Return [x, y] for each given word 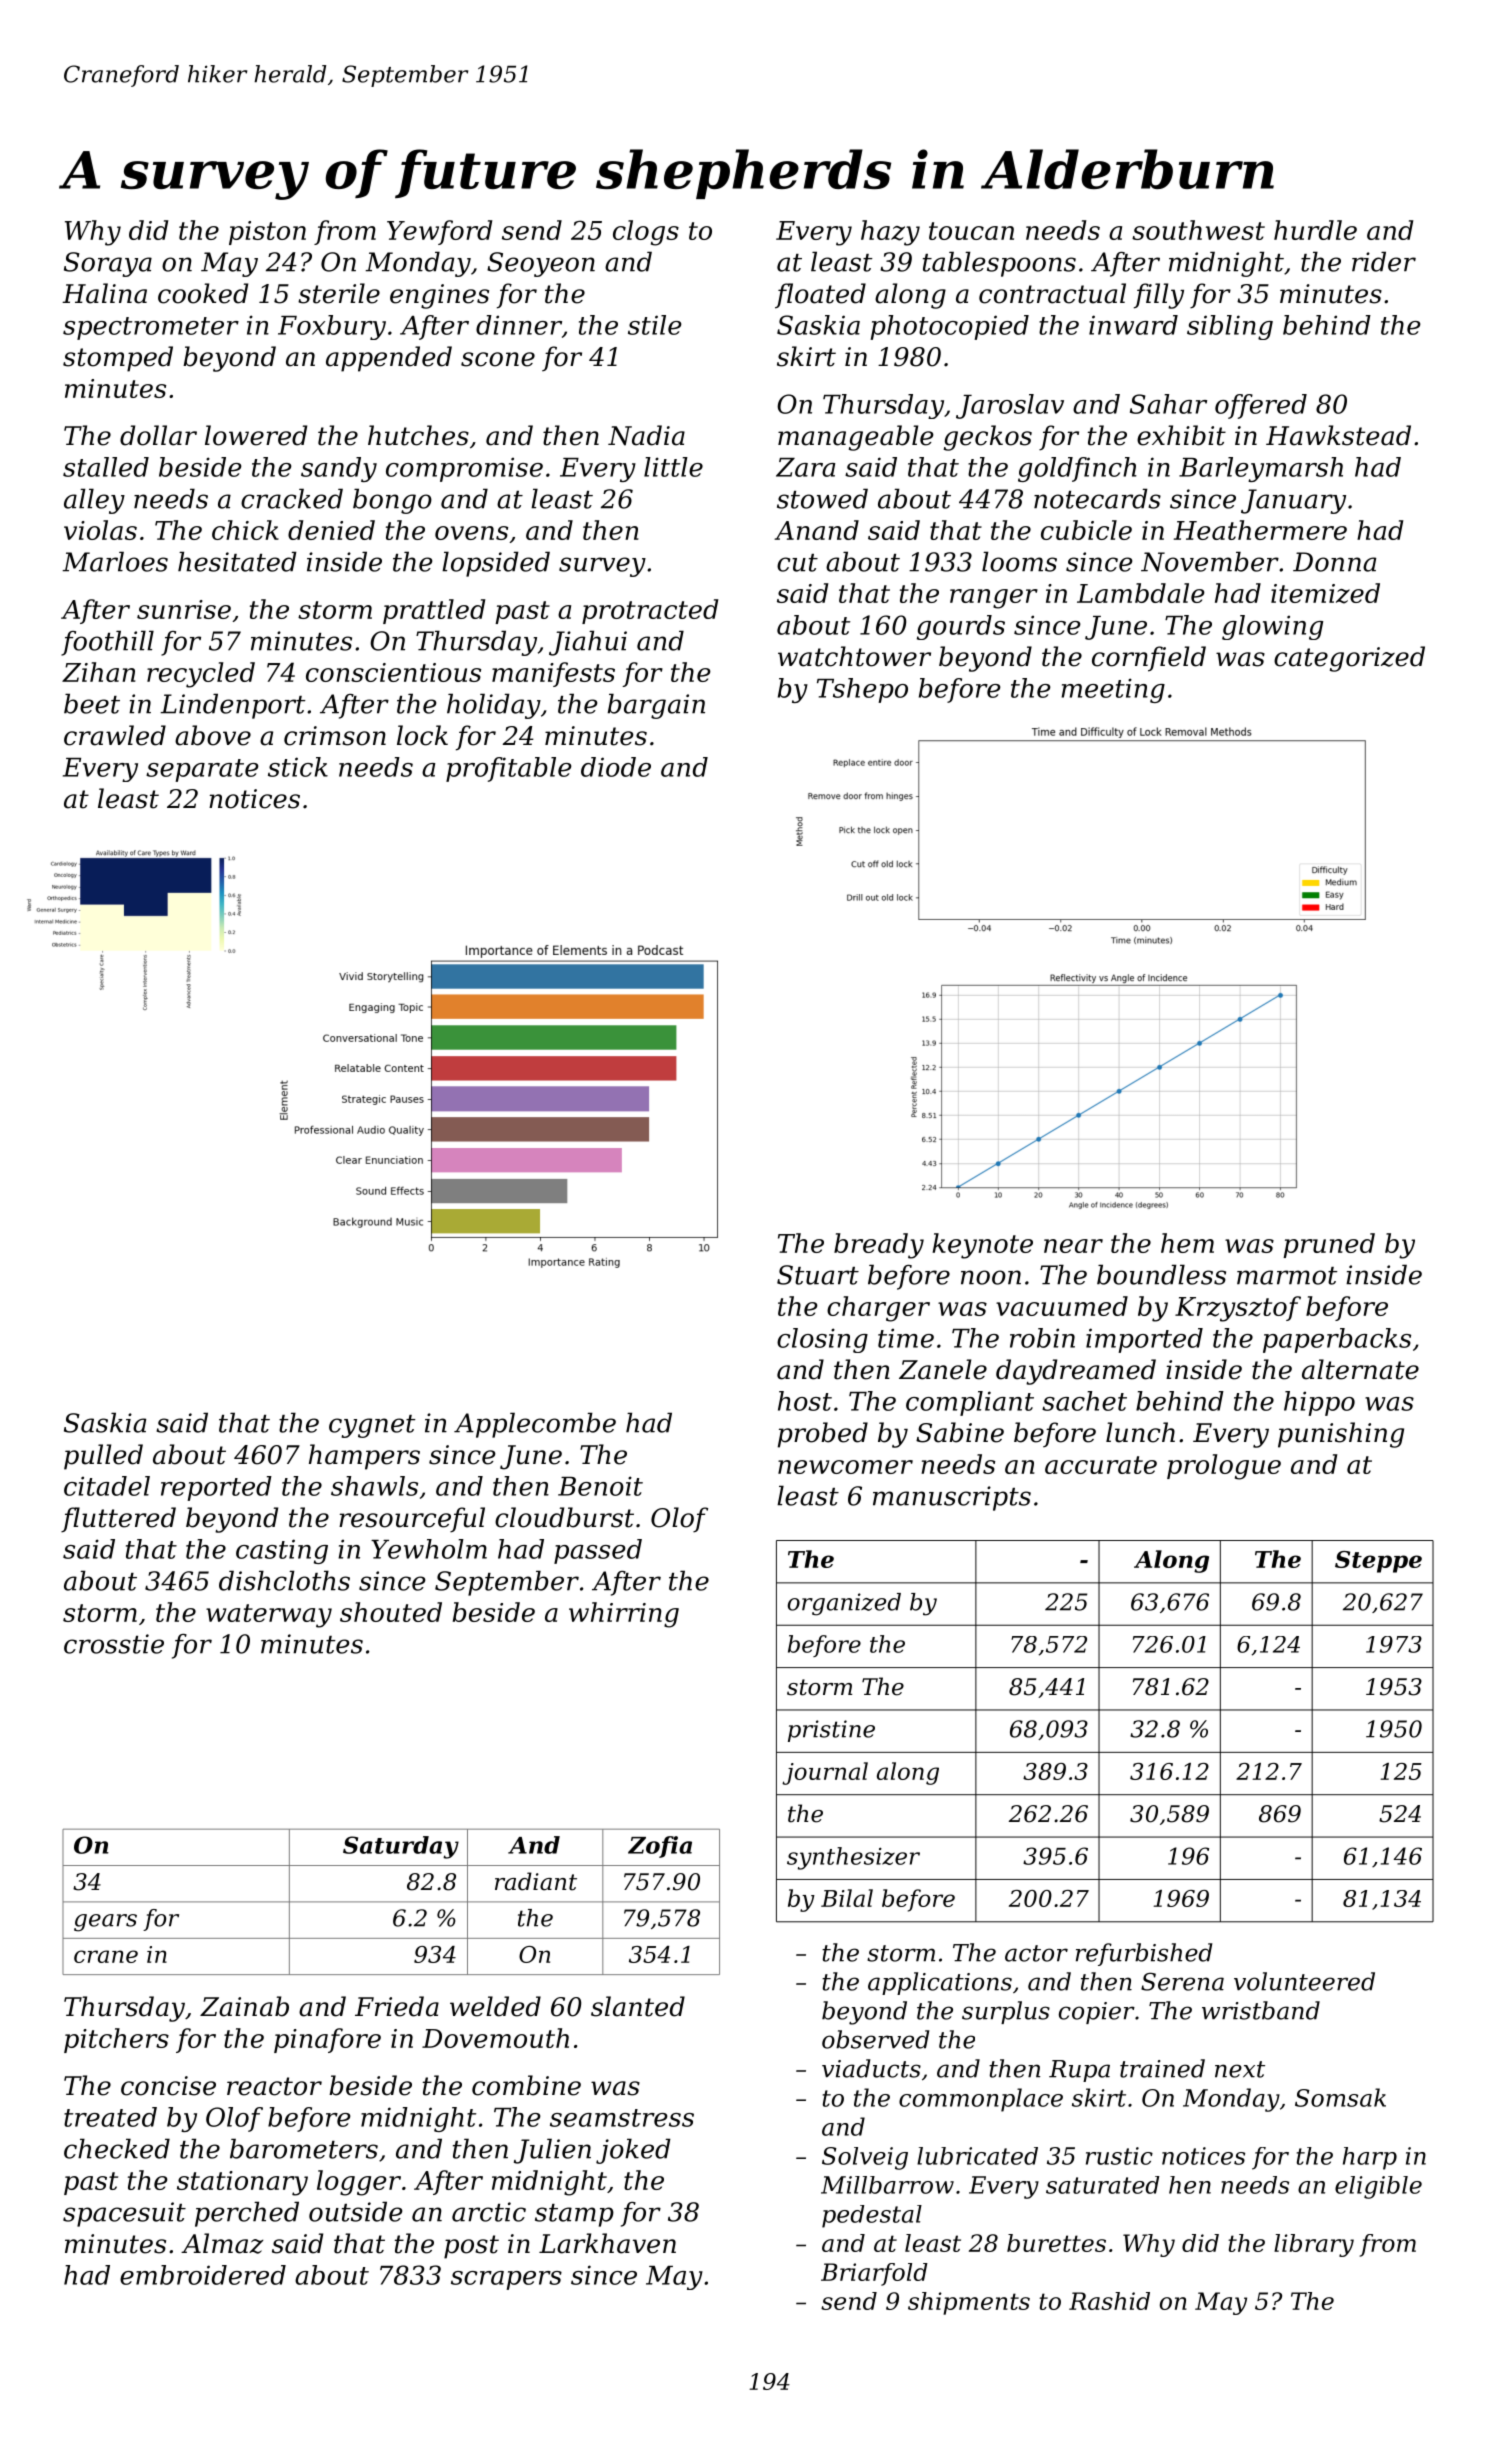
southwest [1198, 230]
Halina [104, 293]
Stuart [818, 1275]
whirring [624, 1615]
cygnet [372, 1426]
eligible [1378, 2187]
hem [1187, 1243]
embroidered [203, 2275]
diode [616, 767]
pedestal [872, 2216]
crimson [335, 736]
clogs [646, 233]
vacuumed [1062, 1306]
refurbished [1144, 1954]
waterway [269, 1616]
